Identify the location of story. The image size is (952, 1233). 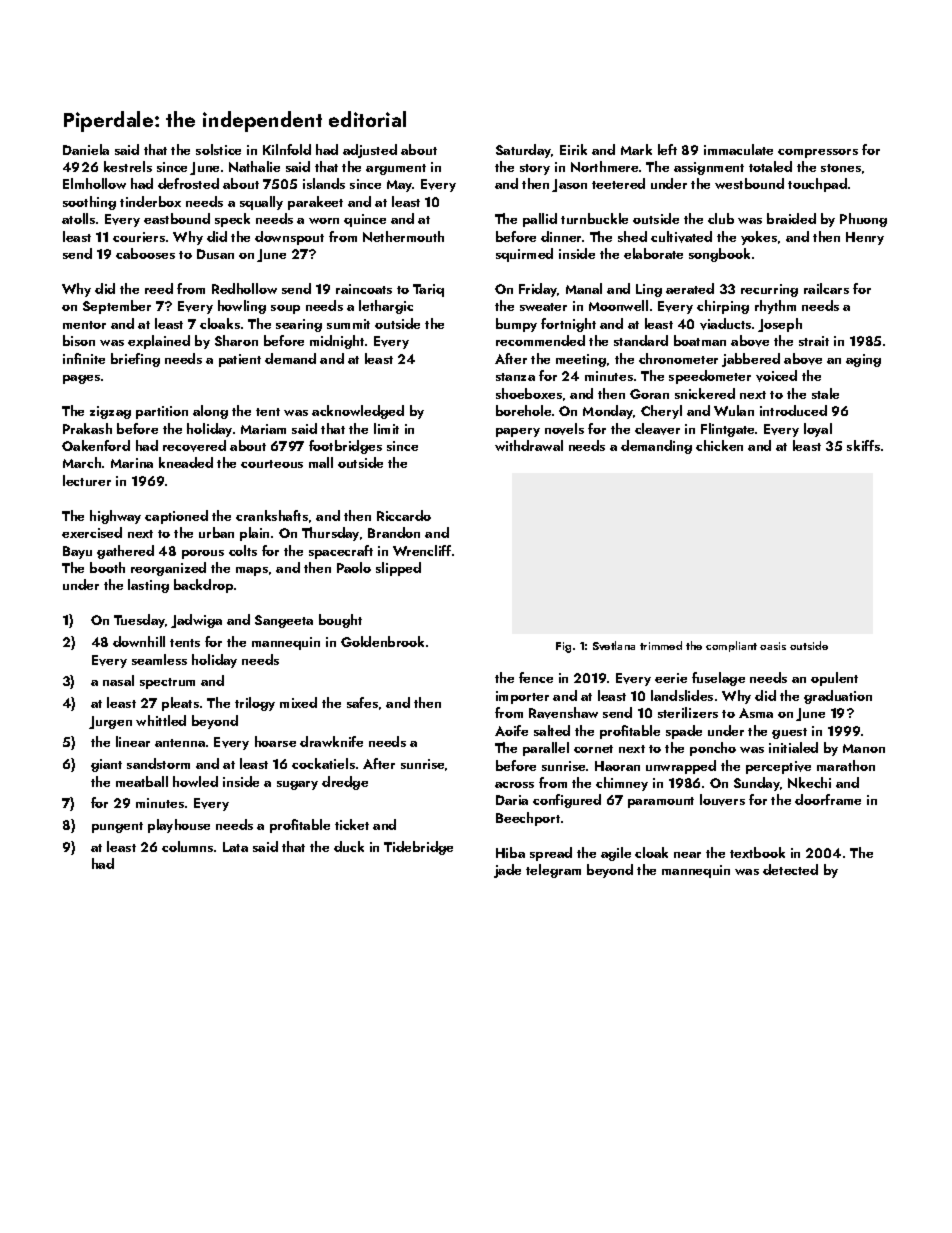
(535, 169).
